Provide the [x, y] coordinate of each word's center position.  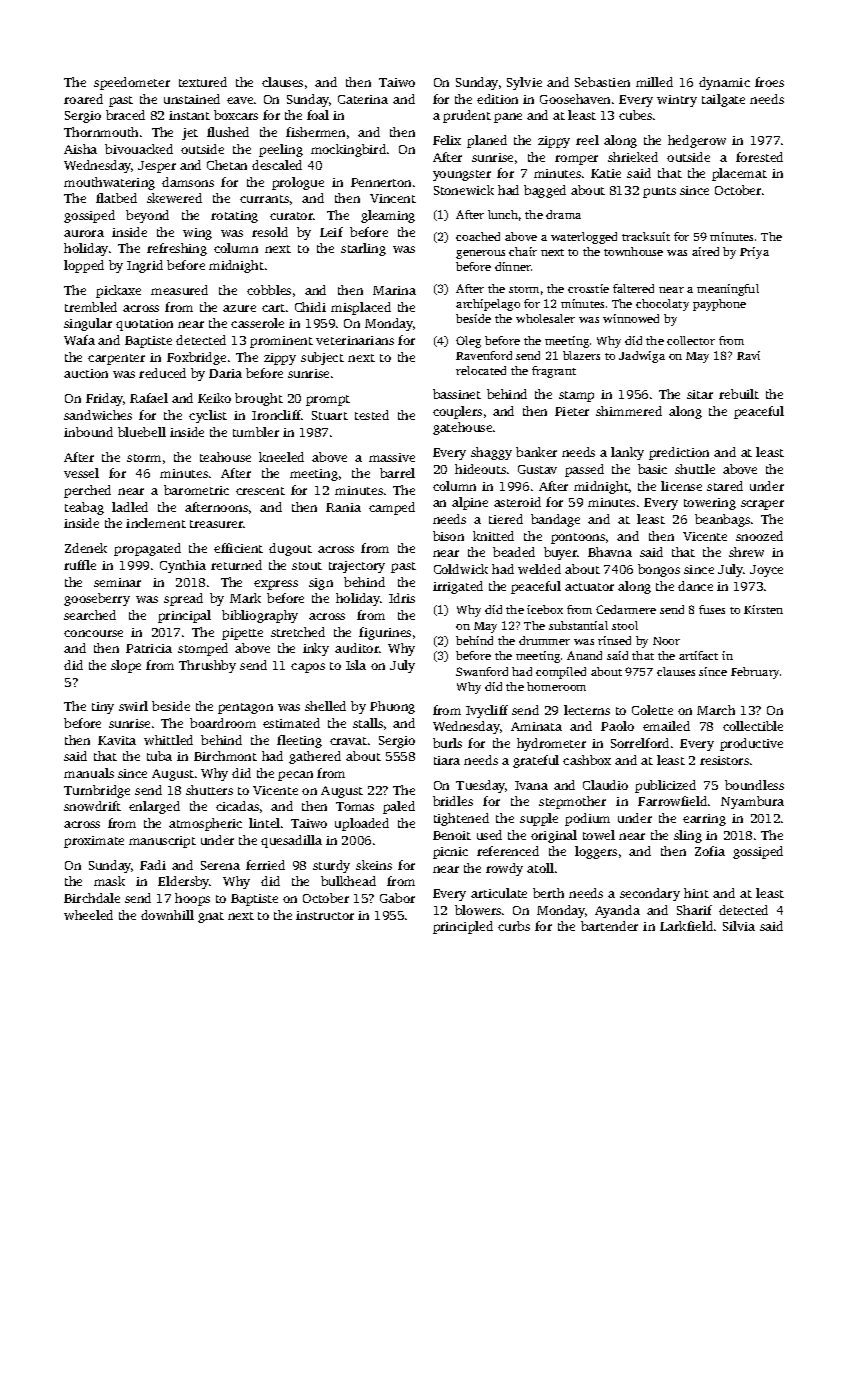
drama [563, 214]
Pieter [572, 411]
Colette [652, 710]
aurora [84, 233]
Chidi [310, 307]
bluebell [142, 432]
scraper [762, 505]
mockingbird [348, 150]
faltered [633, 288]
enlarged [154, 807]
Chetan [227, 165]
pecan [295, 776]
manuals [89, 773]
